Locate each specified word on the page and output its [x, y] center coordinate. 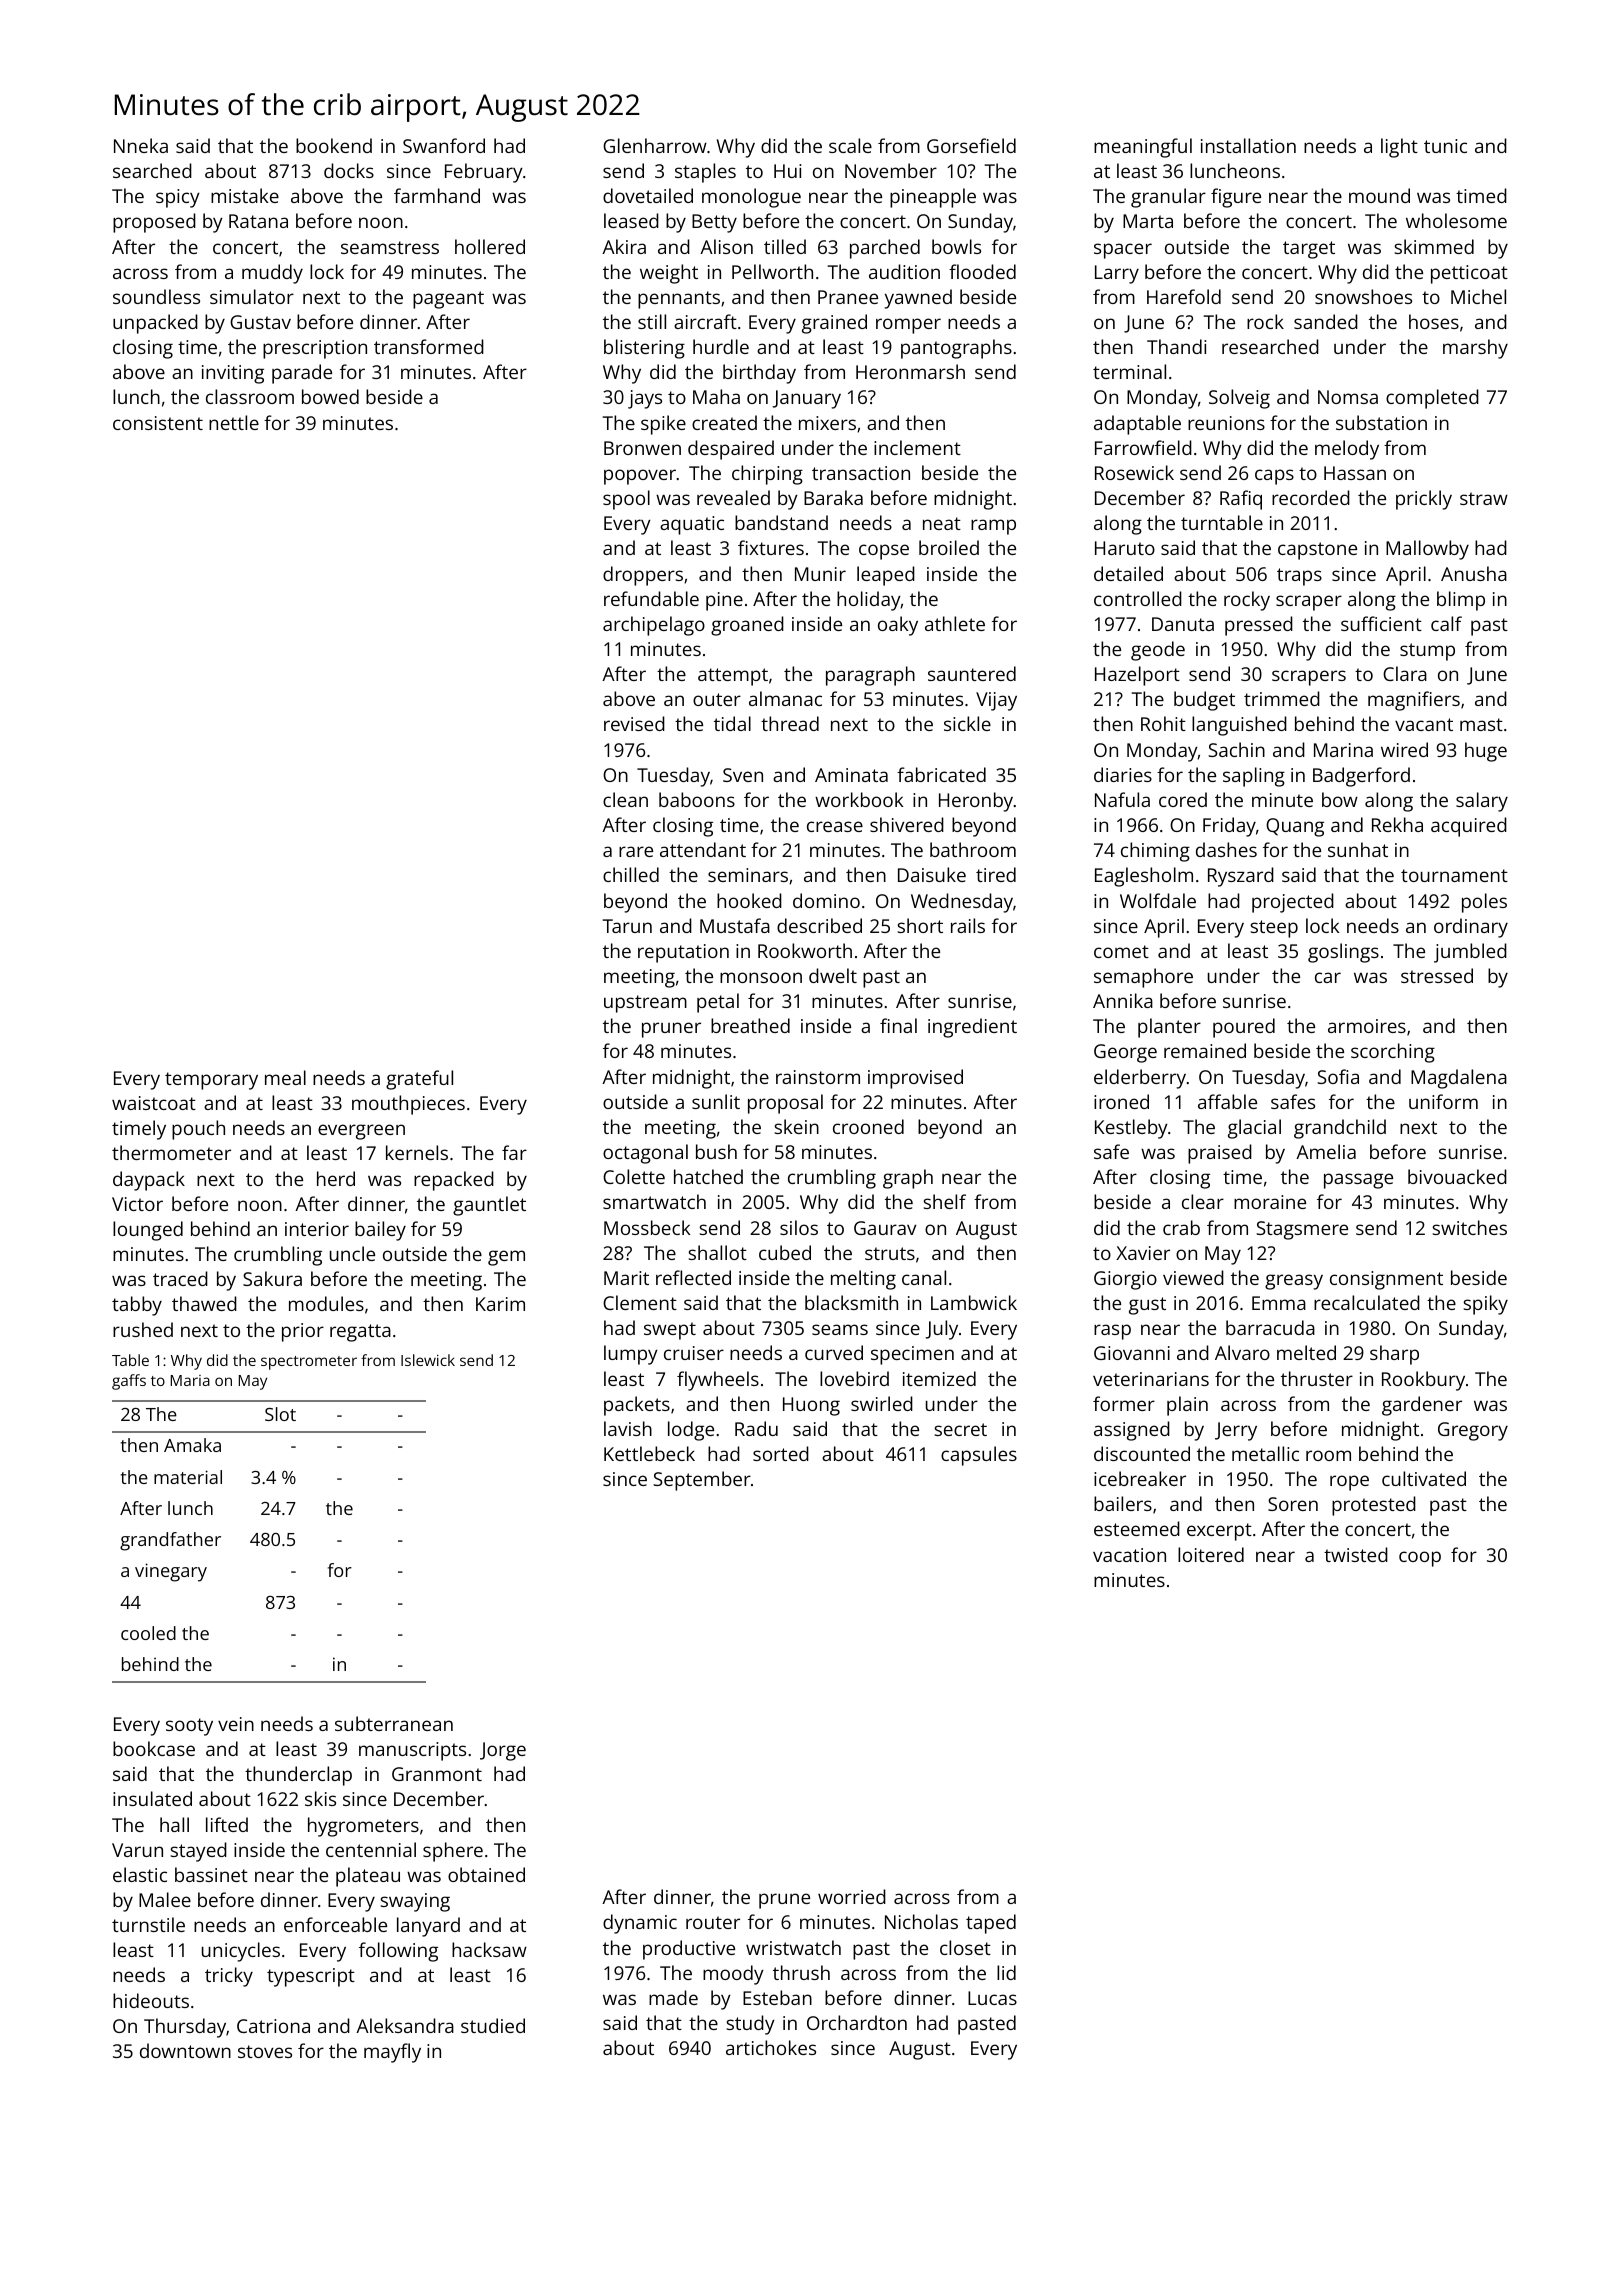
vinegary [171, 1572]
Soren [1293, 1504]
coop [1420, 1559]
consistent [158, 423]
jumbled [1470, 953]
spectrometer [309, 1363]
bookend [334, 145]
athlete [955, 623]
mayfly [392, 2053]
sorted [781, 1453]
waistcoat [154, 1103]
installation [1248, 145]
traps [1299, 577]
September [702, 1481]
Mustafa [735, 925]
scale [850, 145]
